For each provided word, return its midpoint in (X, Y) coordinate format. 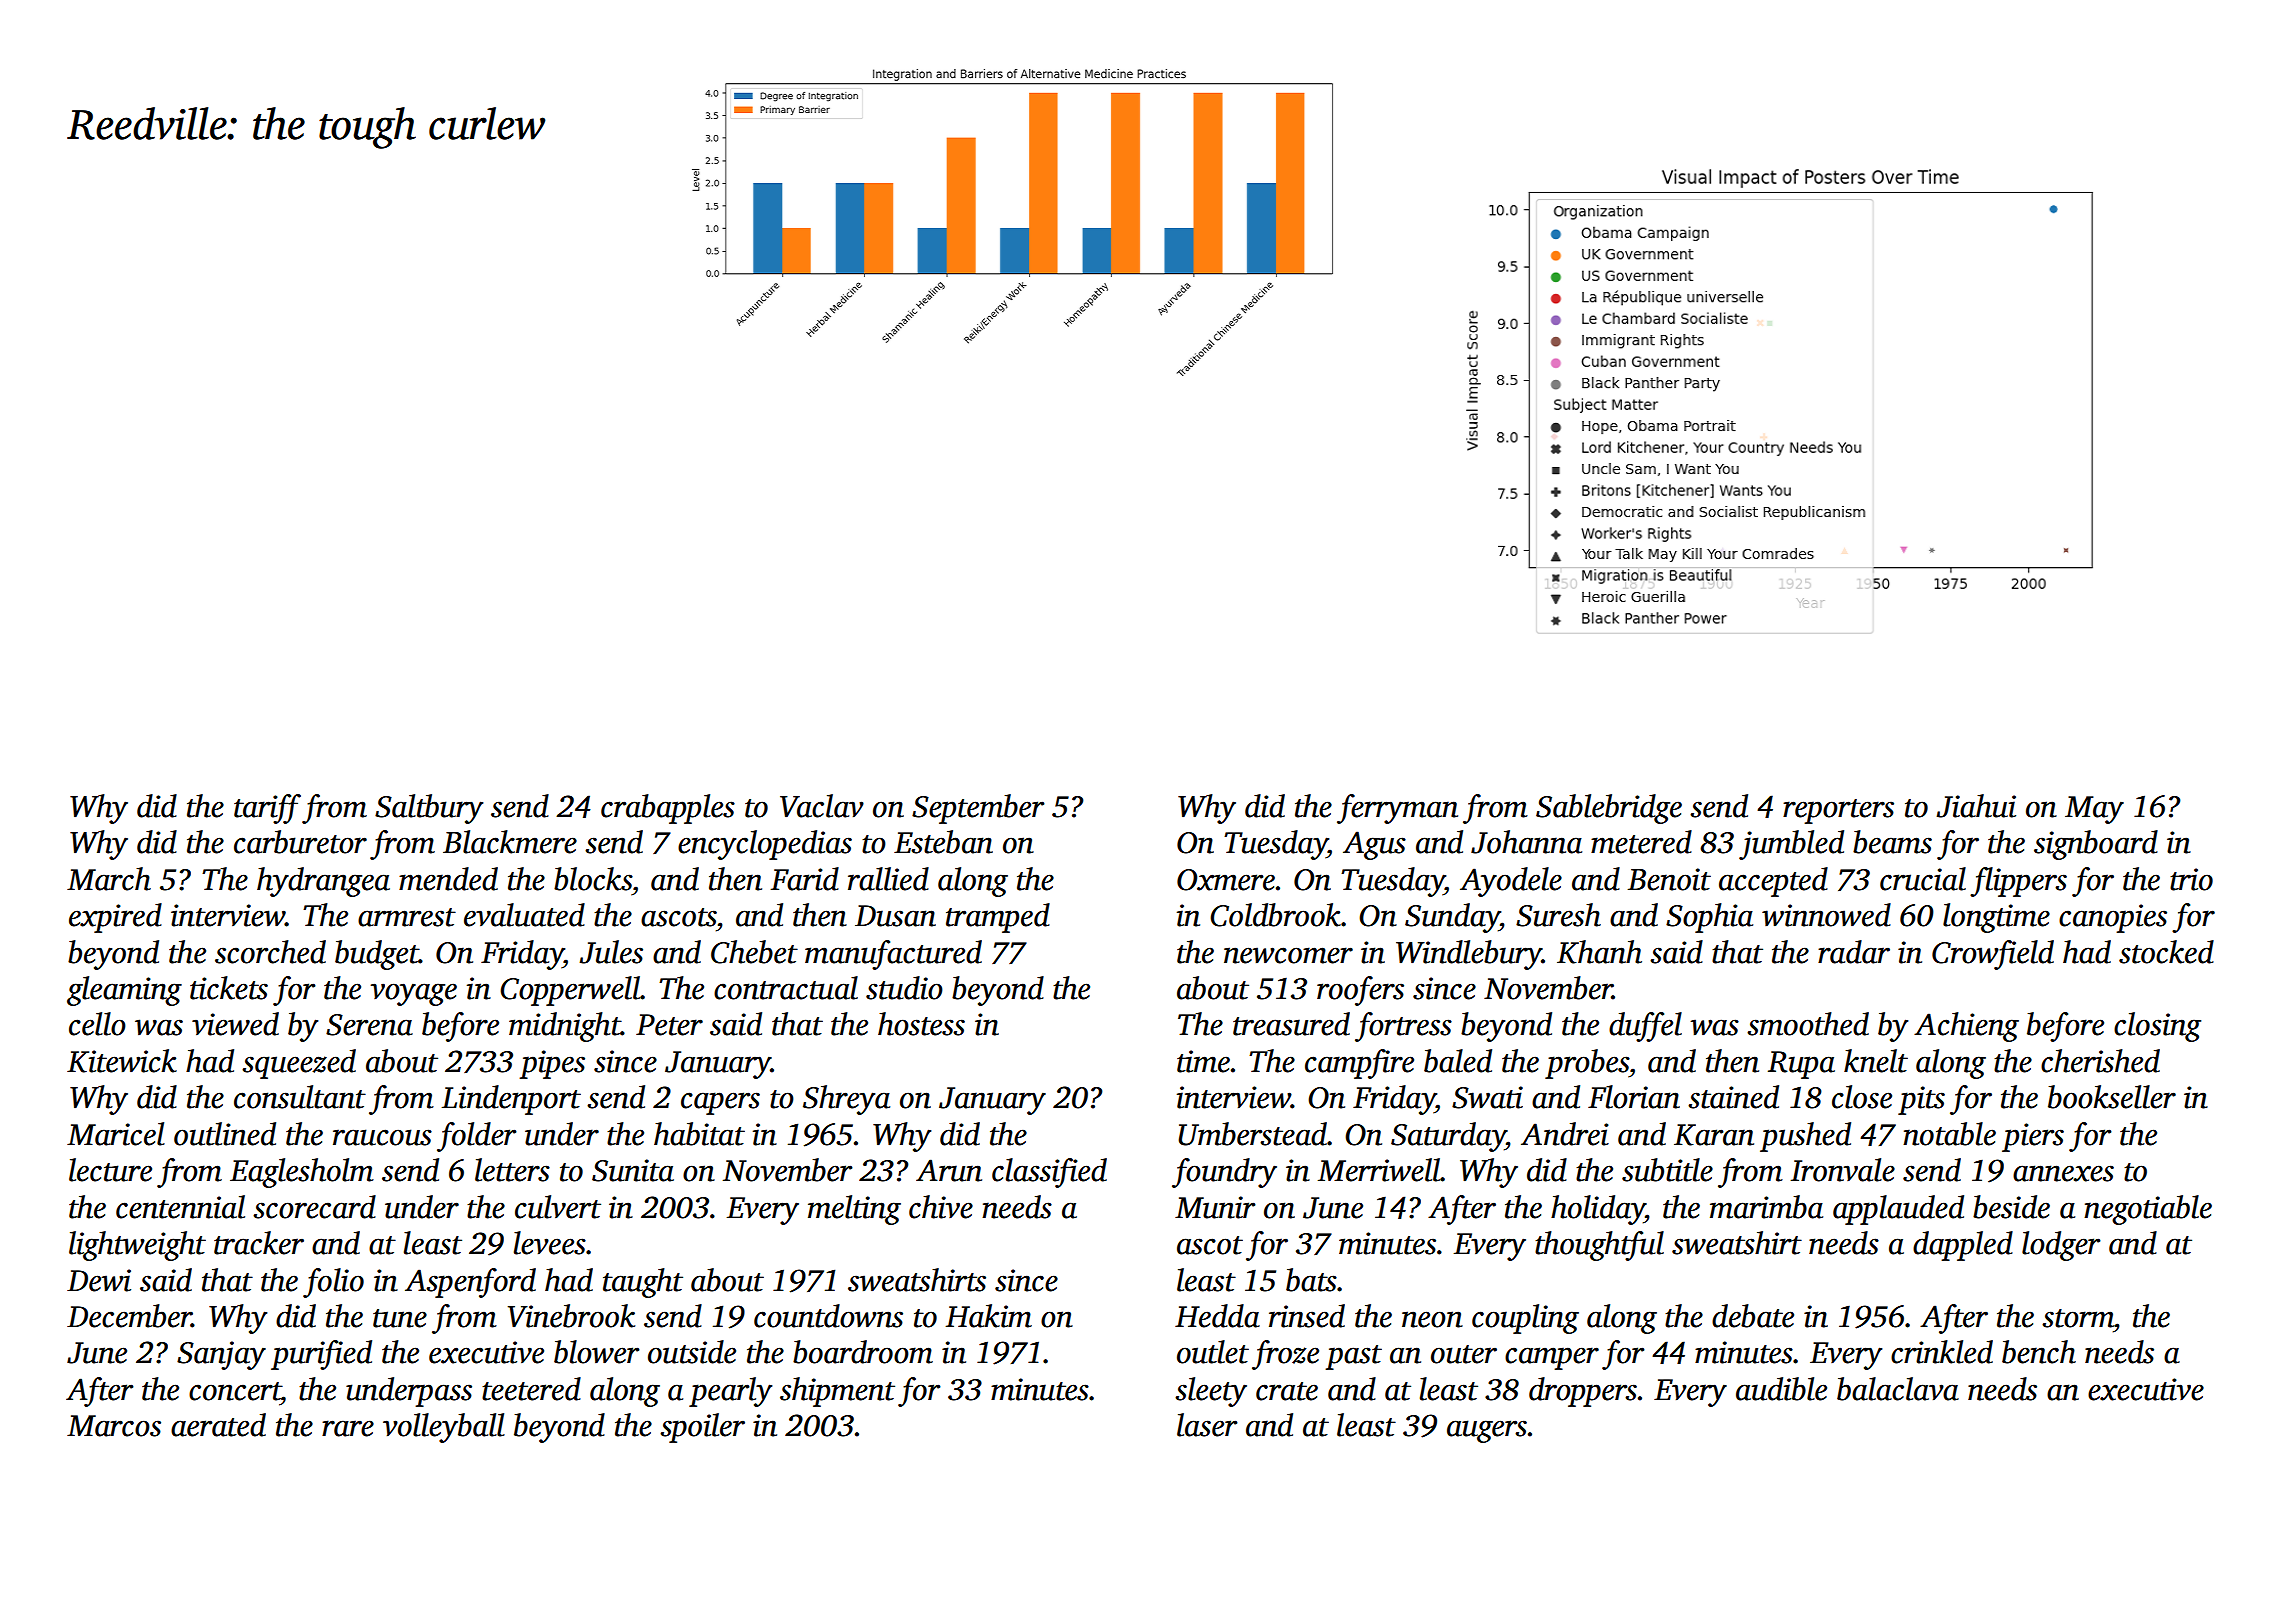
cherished (2100, 1061)
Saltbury (429, 809)
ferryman (1397, 809)
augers (1487, 1431)
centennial (180, 1207)
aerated (218, 1425)
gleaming (124, 991)
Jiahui (1976, 806)
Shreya (846, 1100)
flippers (2018, 882)
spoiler (702, 1428)
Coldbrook (1275, 915)
